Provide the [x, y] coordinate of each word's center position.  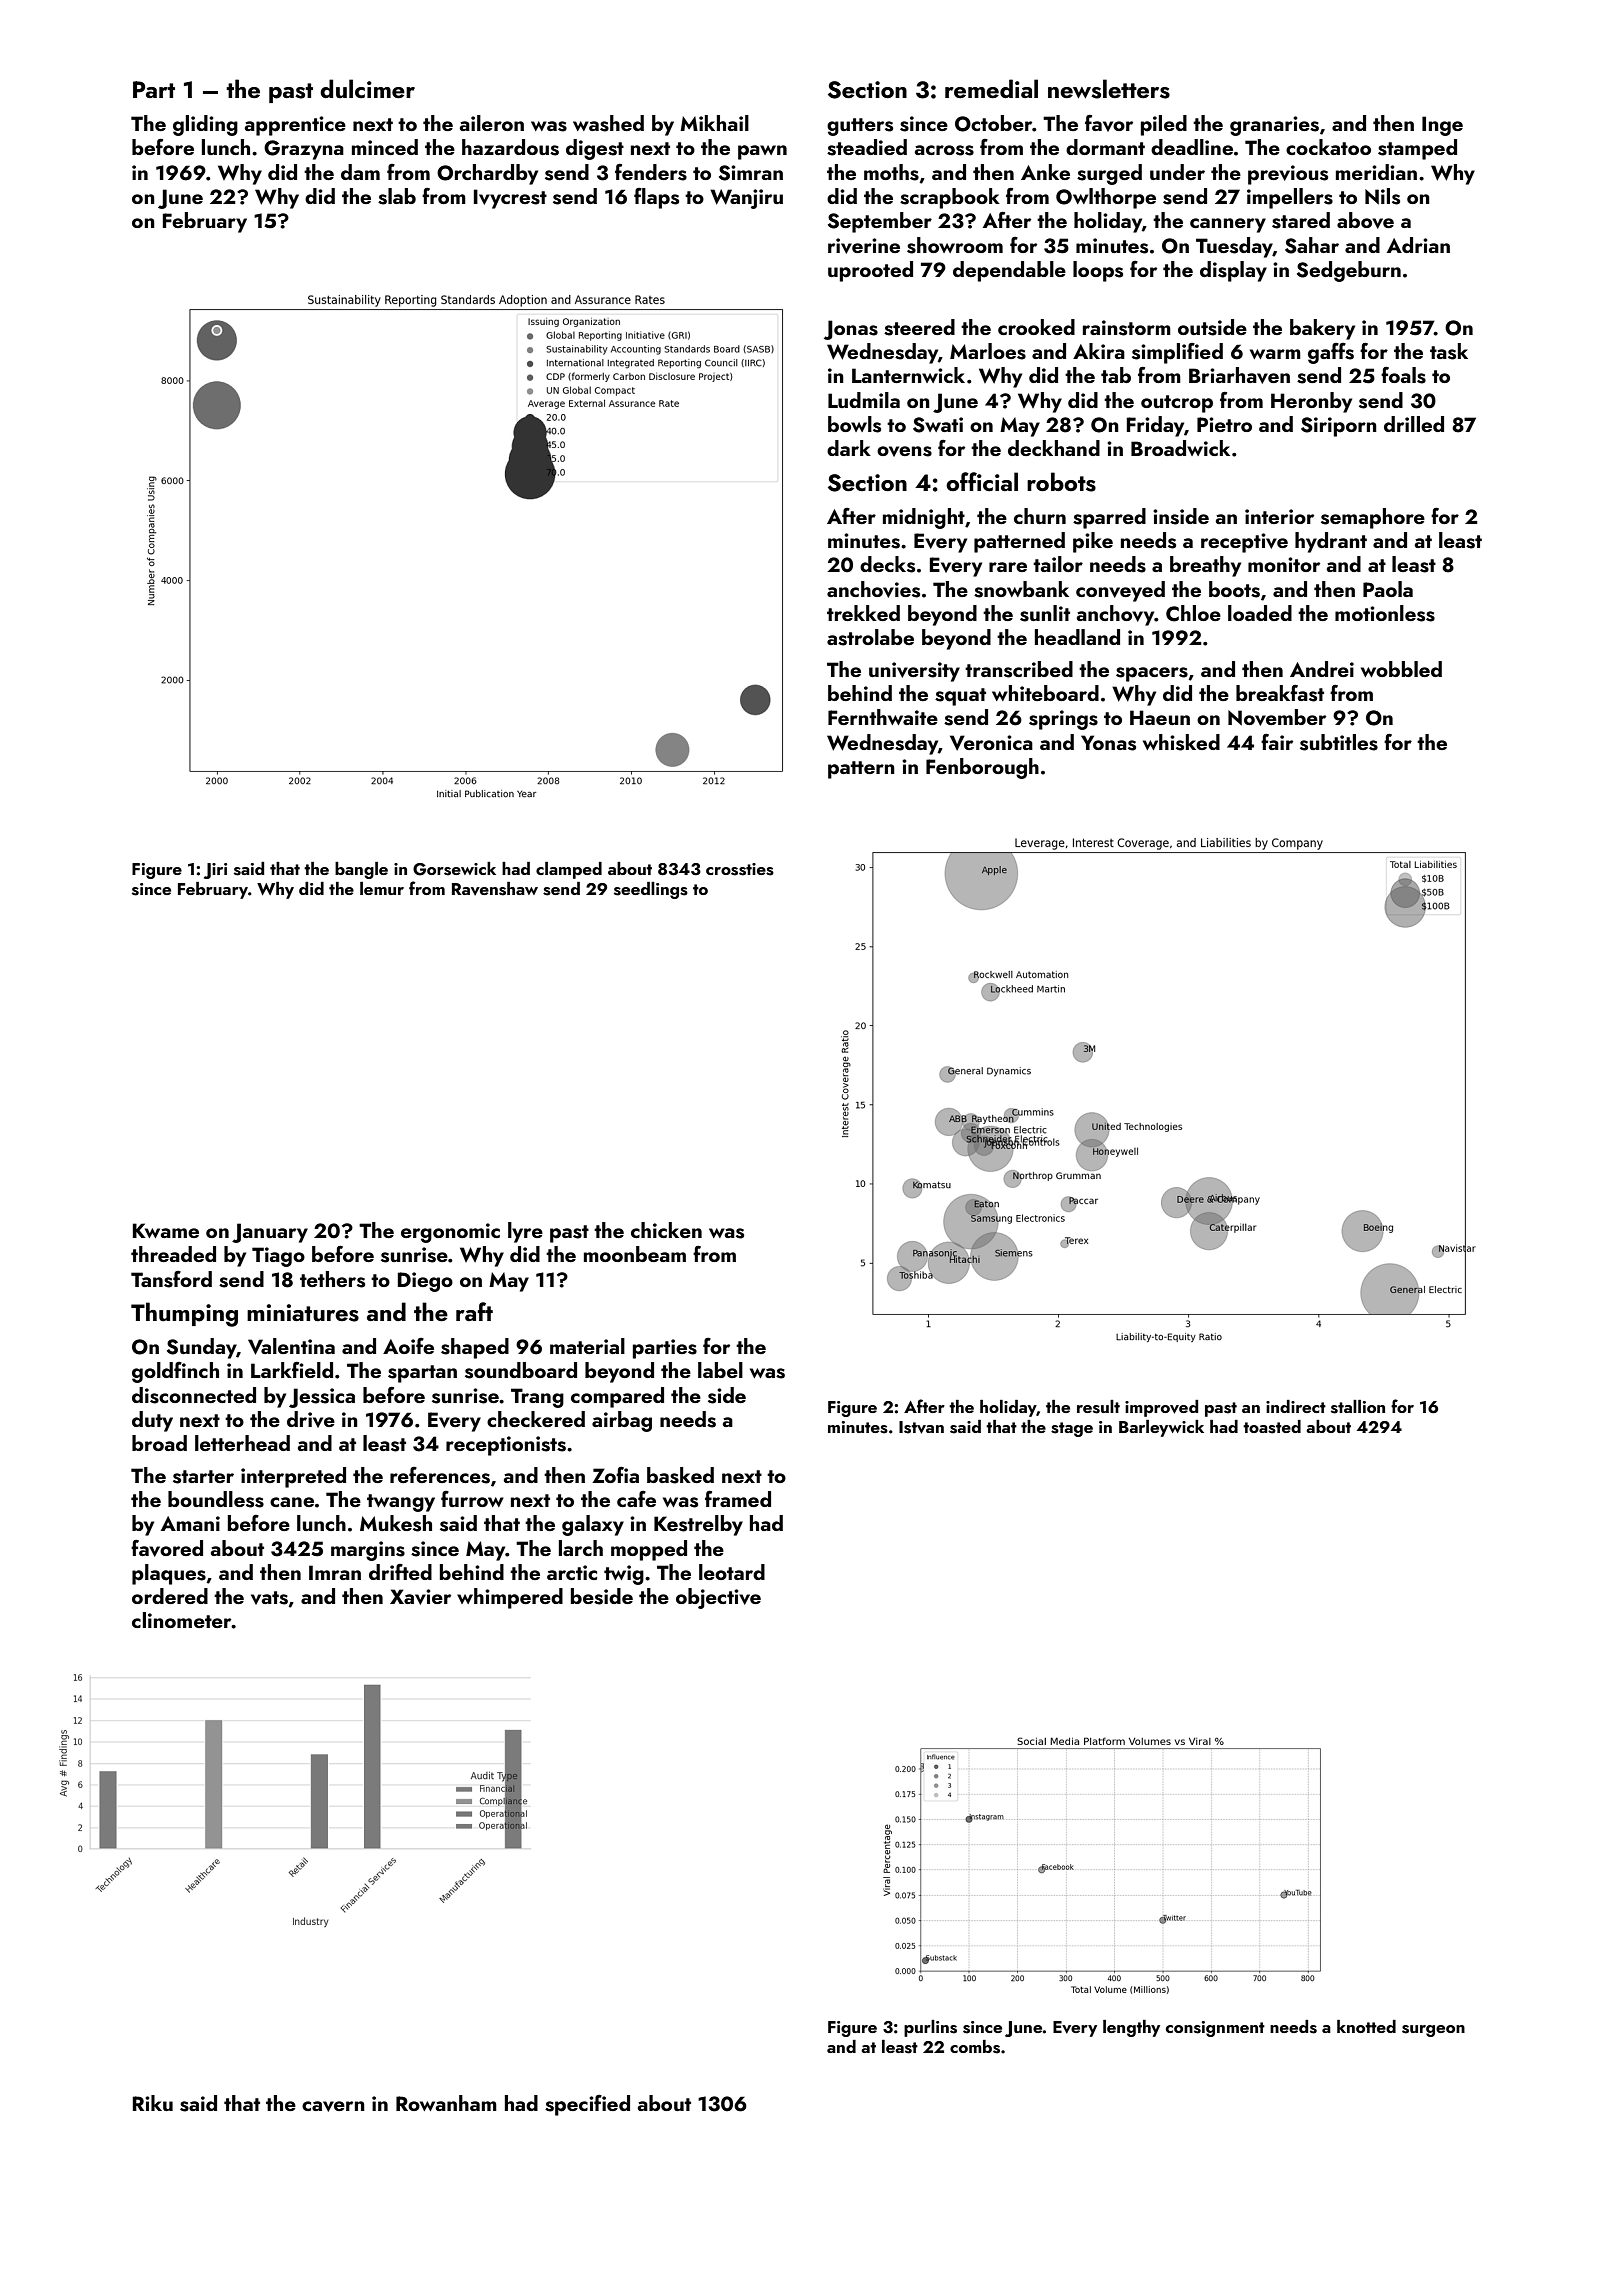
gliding [205, 125]
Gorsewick [454, 869]
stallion [1358, 1407]
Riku [153, 2103]
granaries [1274, 126]
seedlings [651, 890]
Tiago [278, 1257]
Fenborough [982, 768]
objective [718, 1598]
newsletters [1109, 89]
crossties [740, 869]
